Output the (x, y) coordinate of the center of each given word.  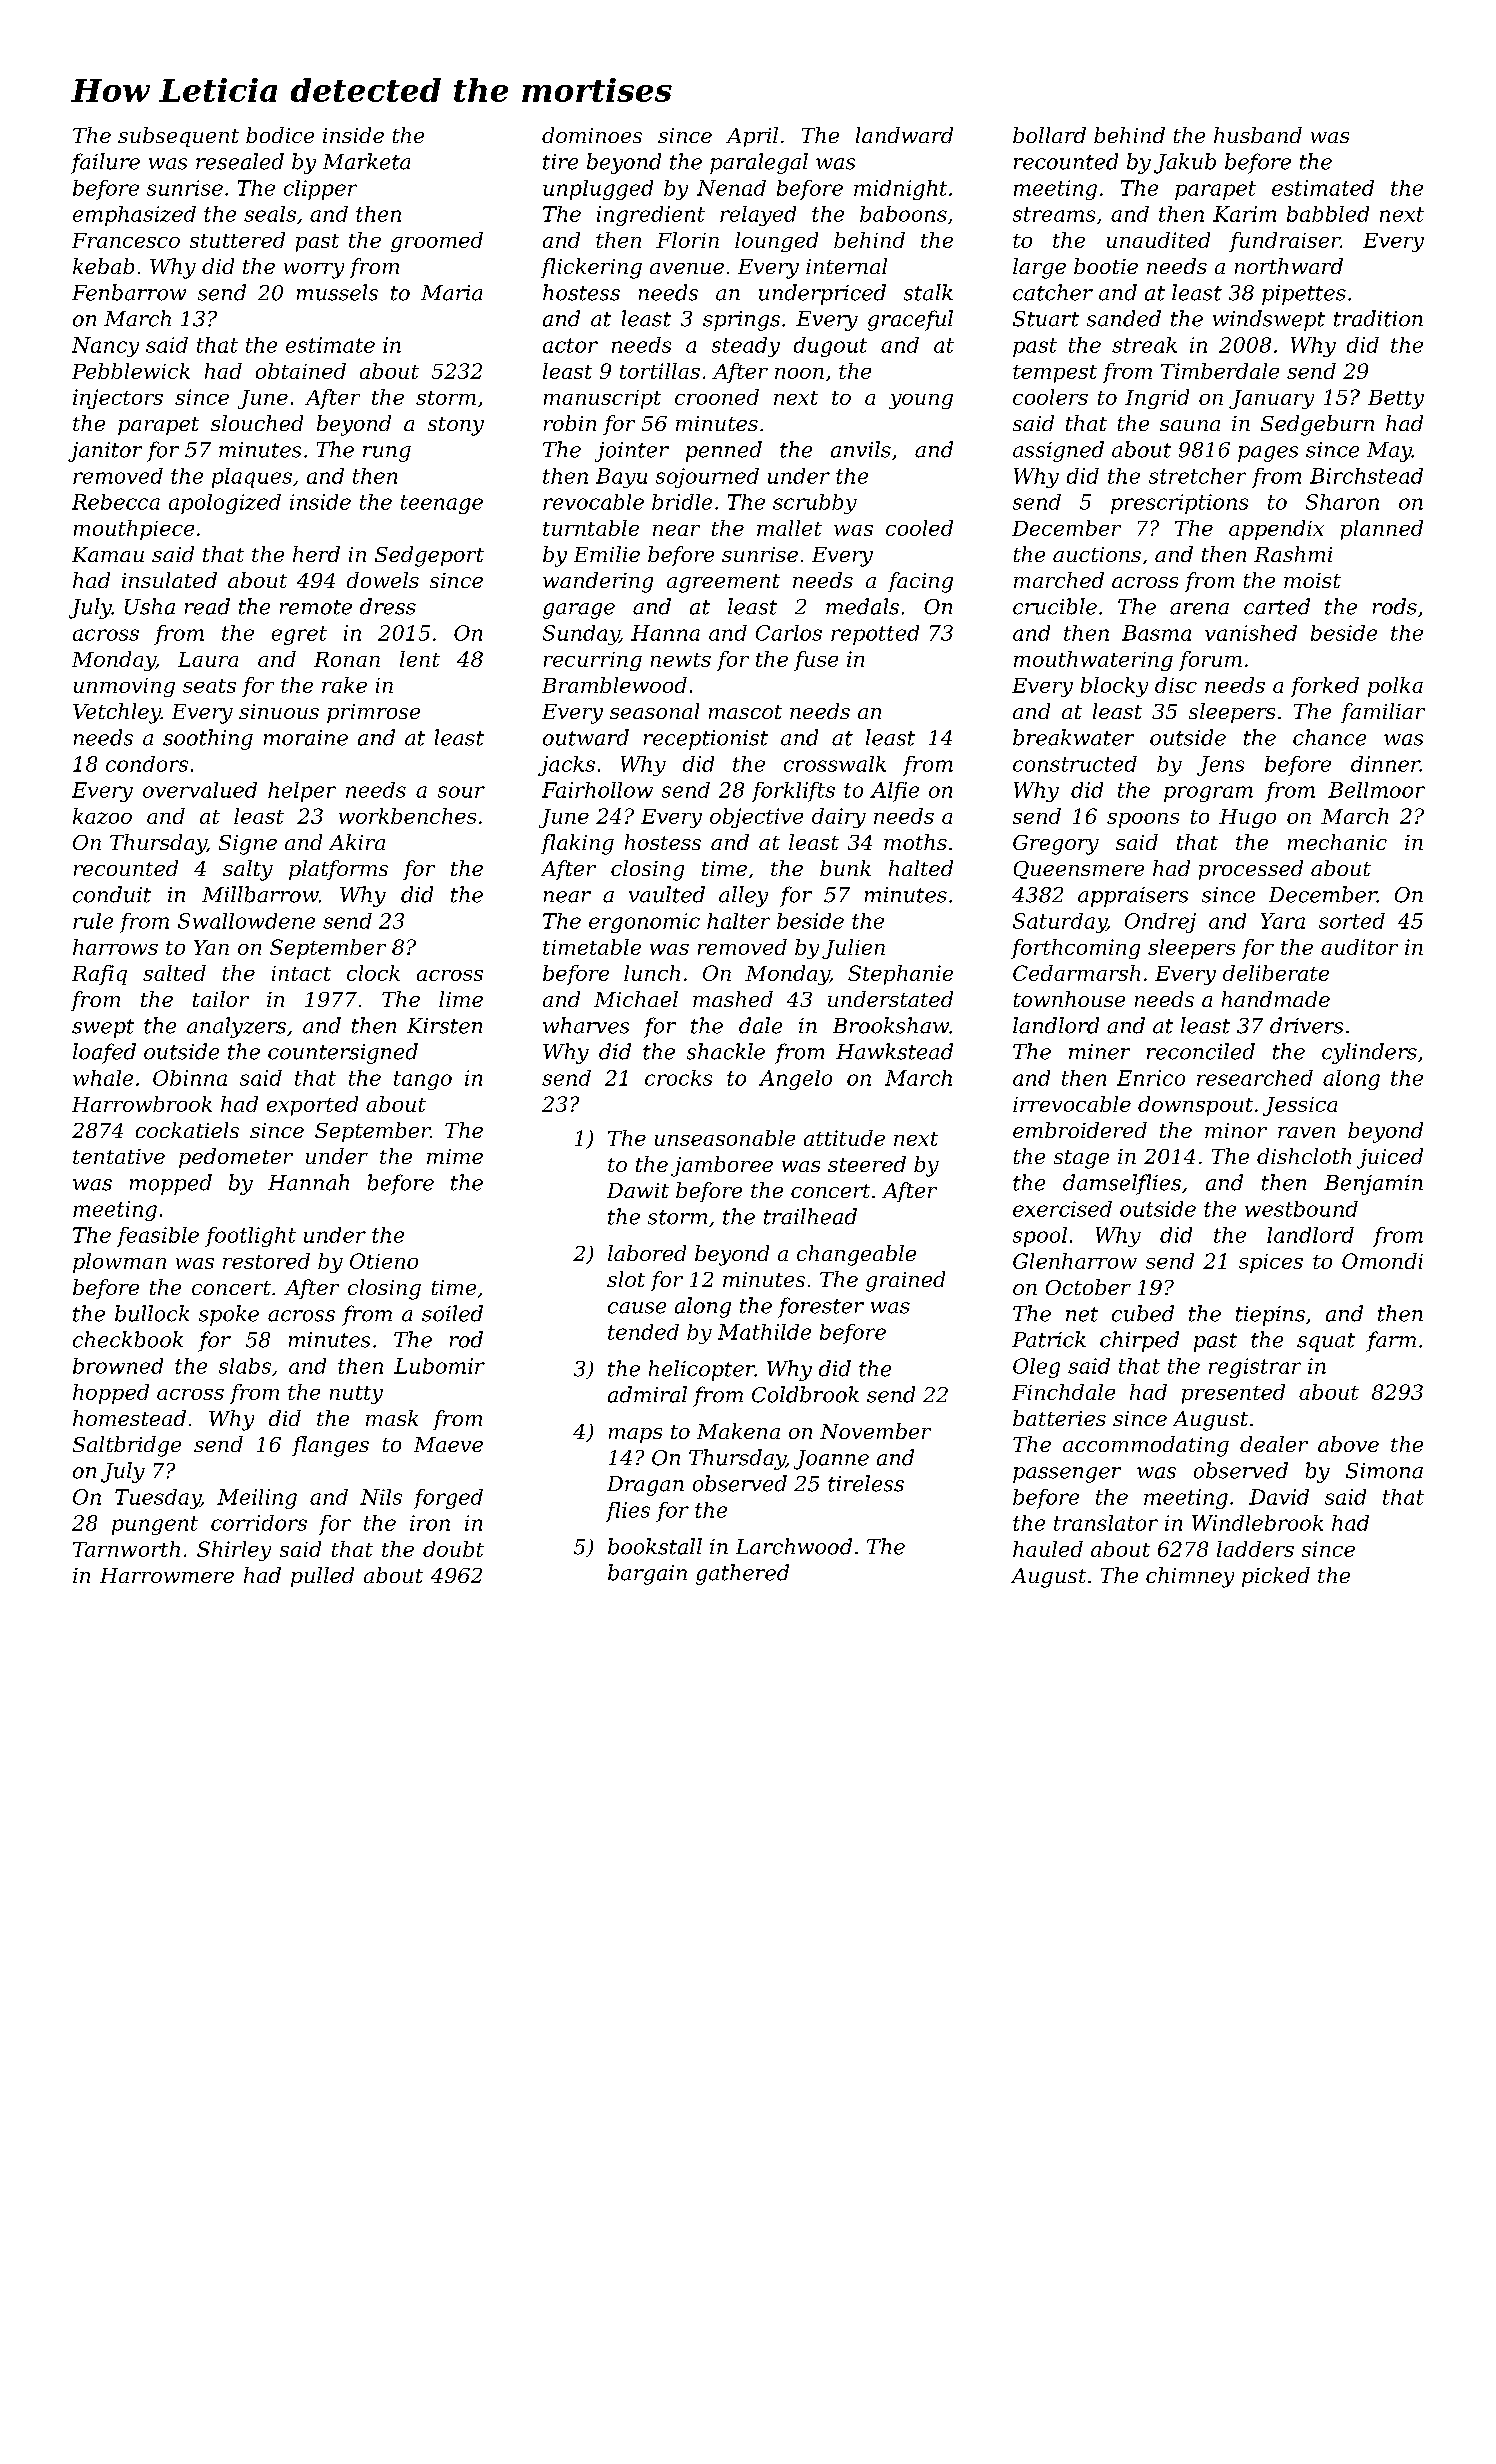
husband (1258, 135)
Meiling (257, 1499)
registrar (1255, 1368)
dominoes (592, 135)
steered (867, 1164)
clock (373, 973)
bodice (280, 135)
